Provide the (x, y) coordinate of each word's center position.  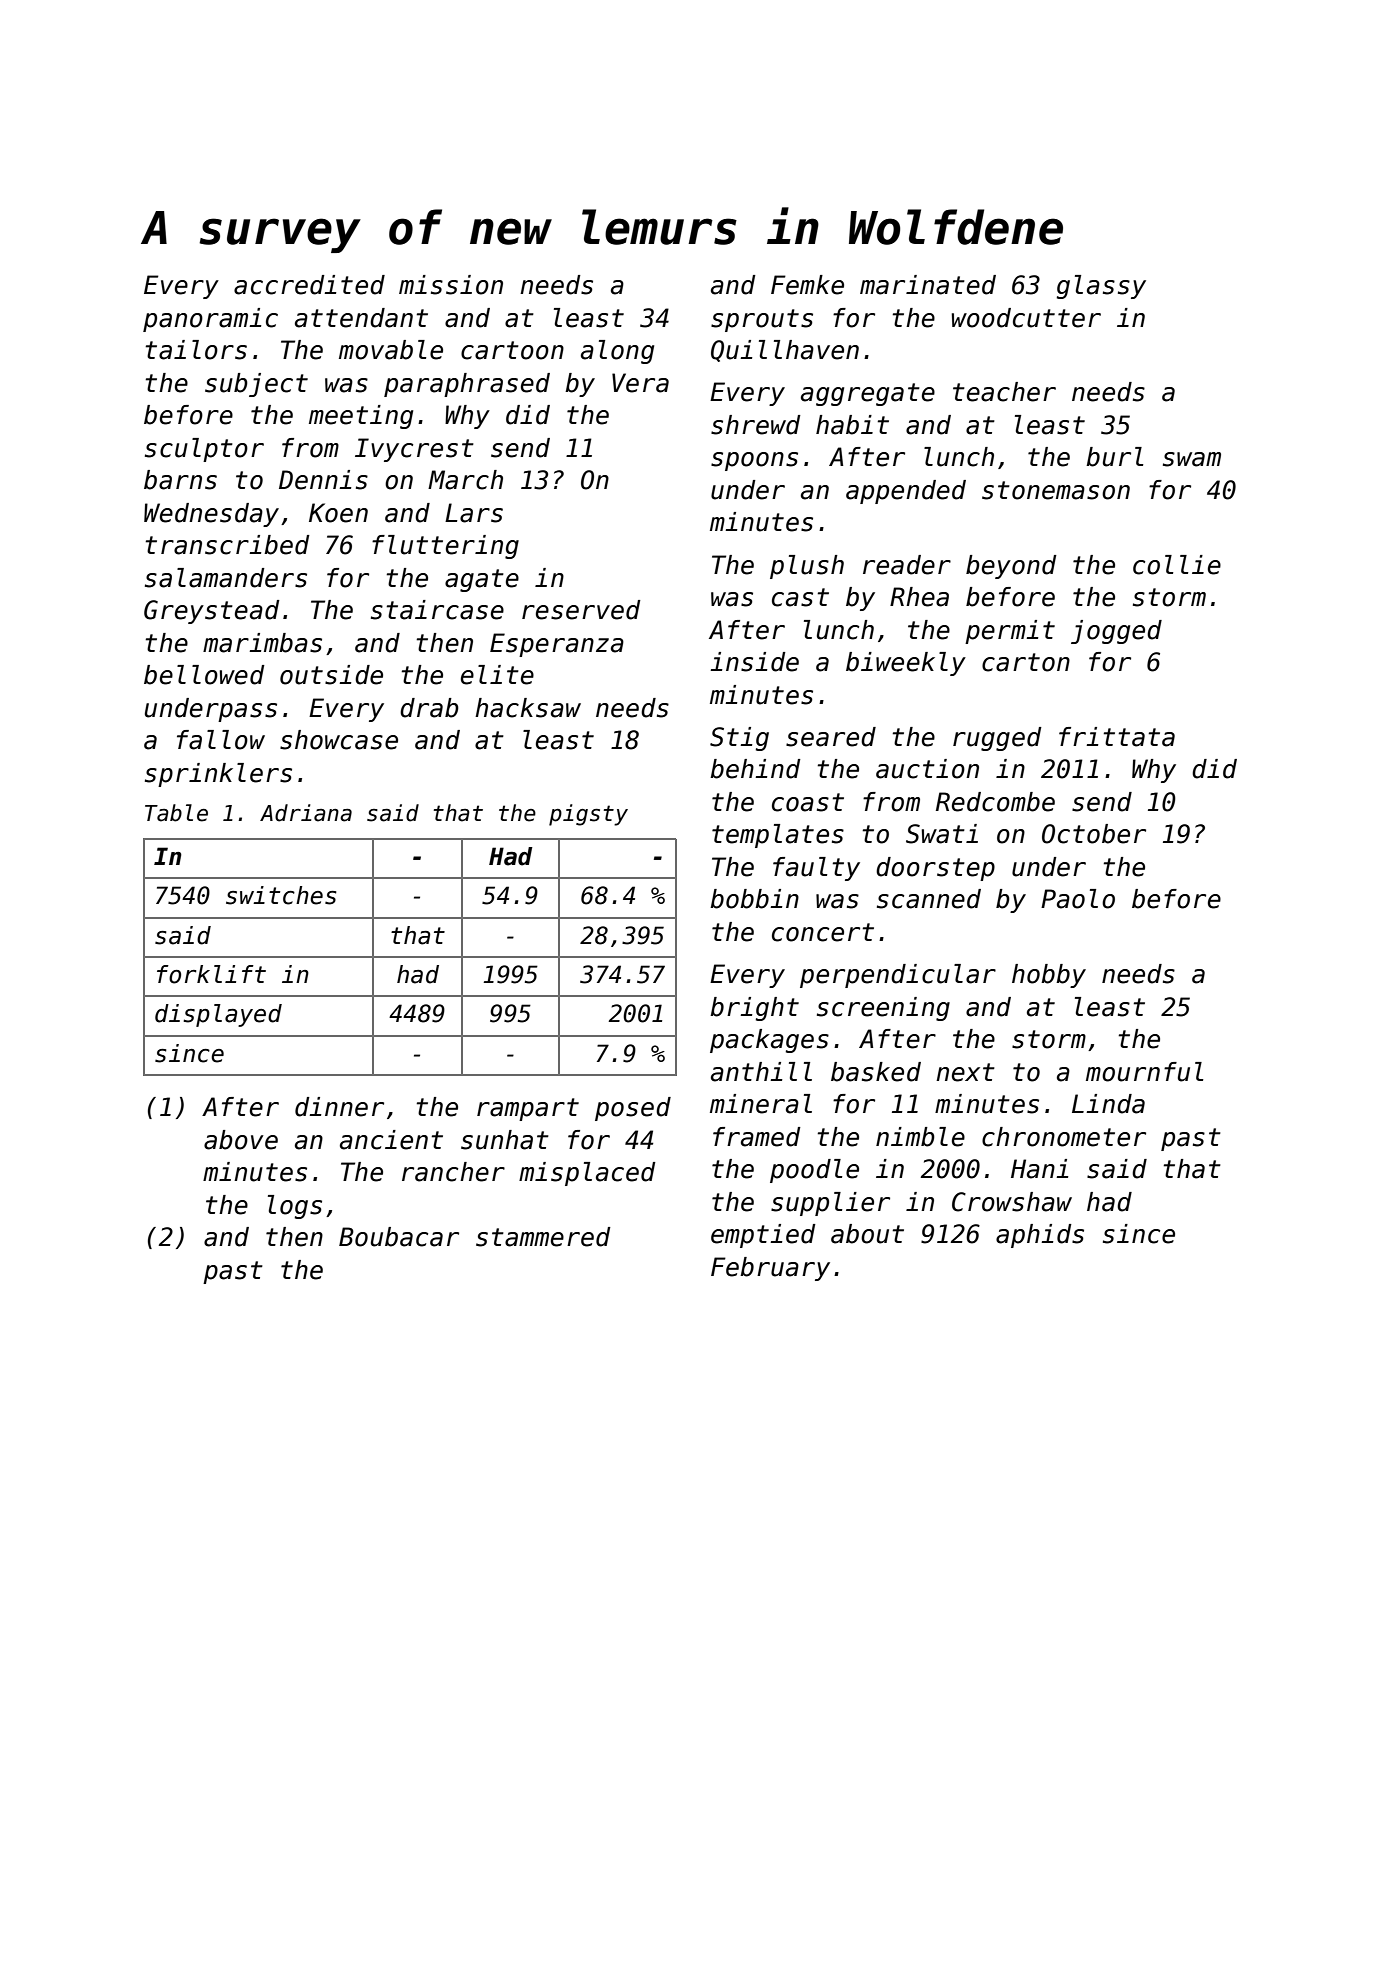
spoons (754, 461)
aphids (1040, 1236)
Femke (807, 285)
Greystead (212, 612)
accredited (309, 285)
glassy (1101, 287)
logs (295, 1207)
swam (1192, 459)
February (770, 1269)
